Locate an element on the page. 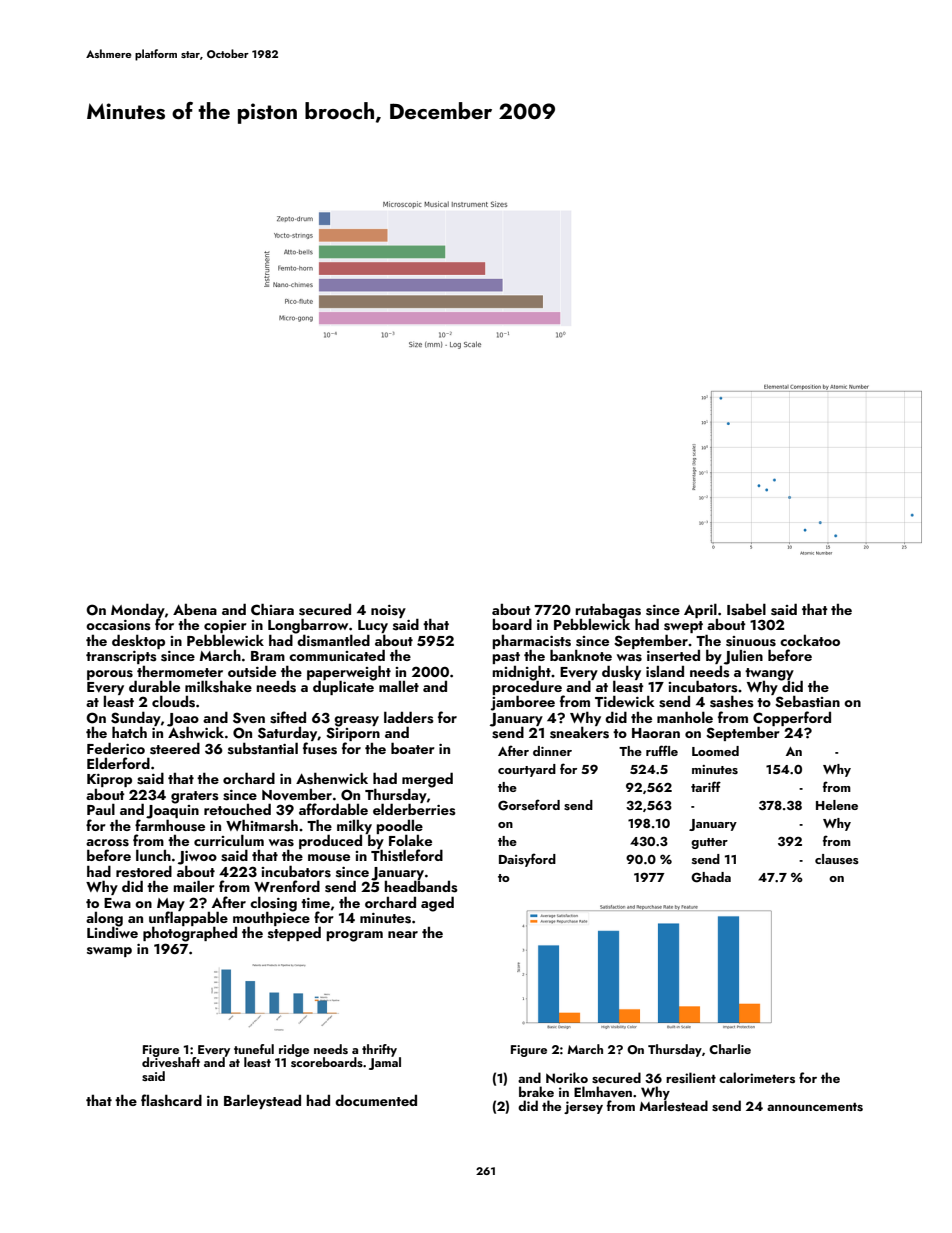 The image size is (952, 1233). Charlie is located at coordinates (730, 1049).
